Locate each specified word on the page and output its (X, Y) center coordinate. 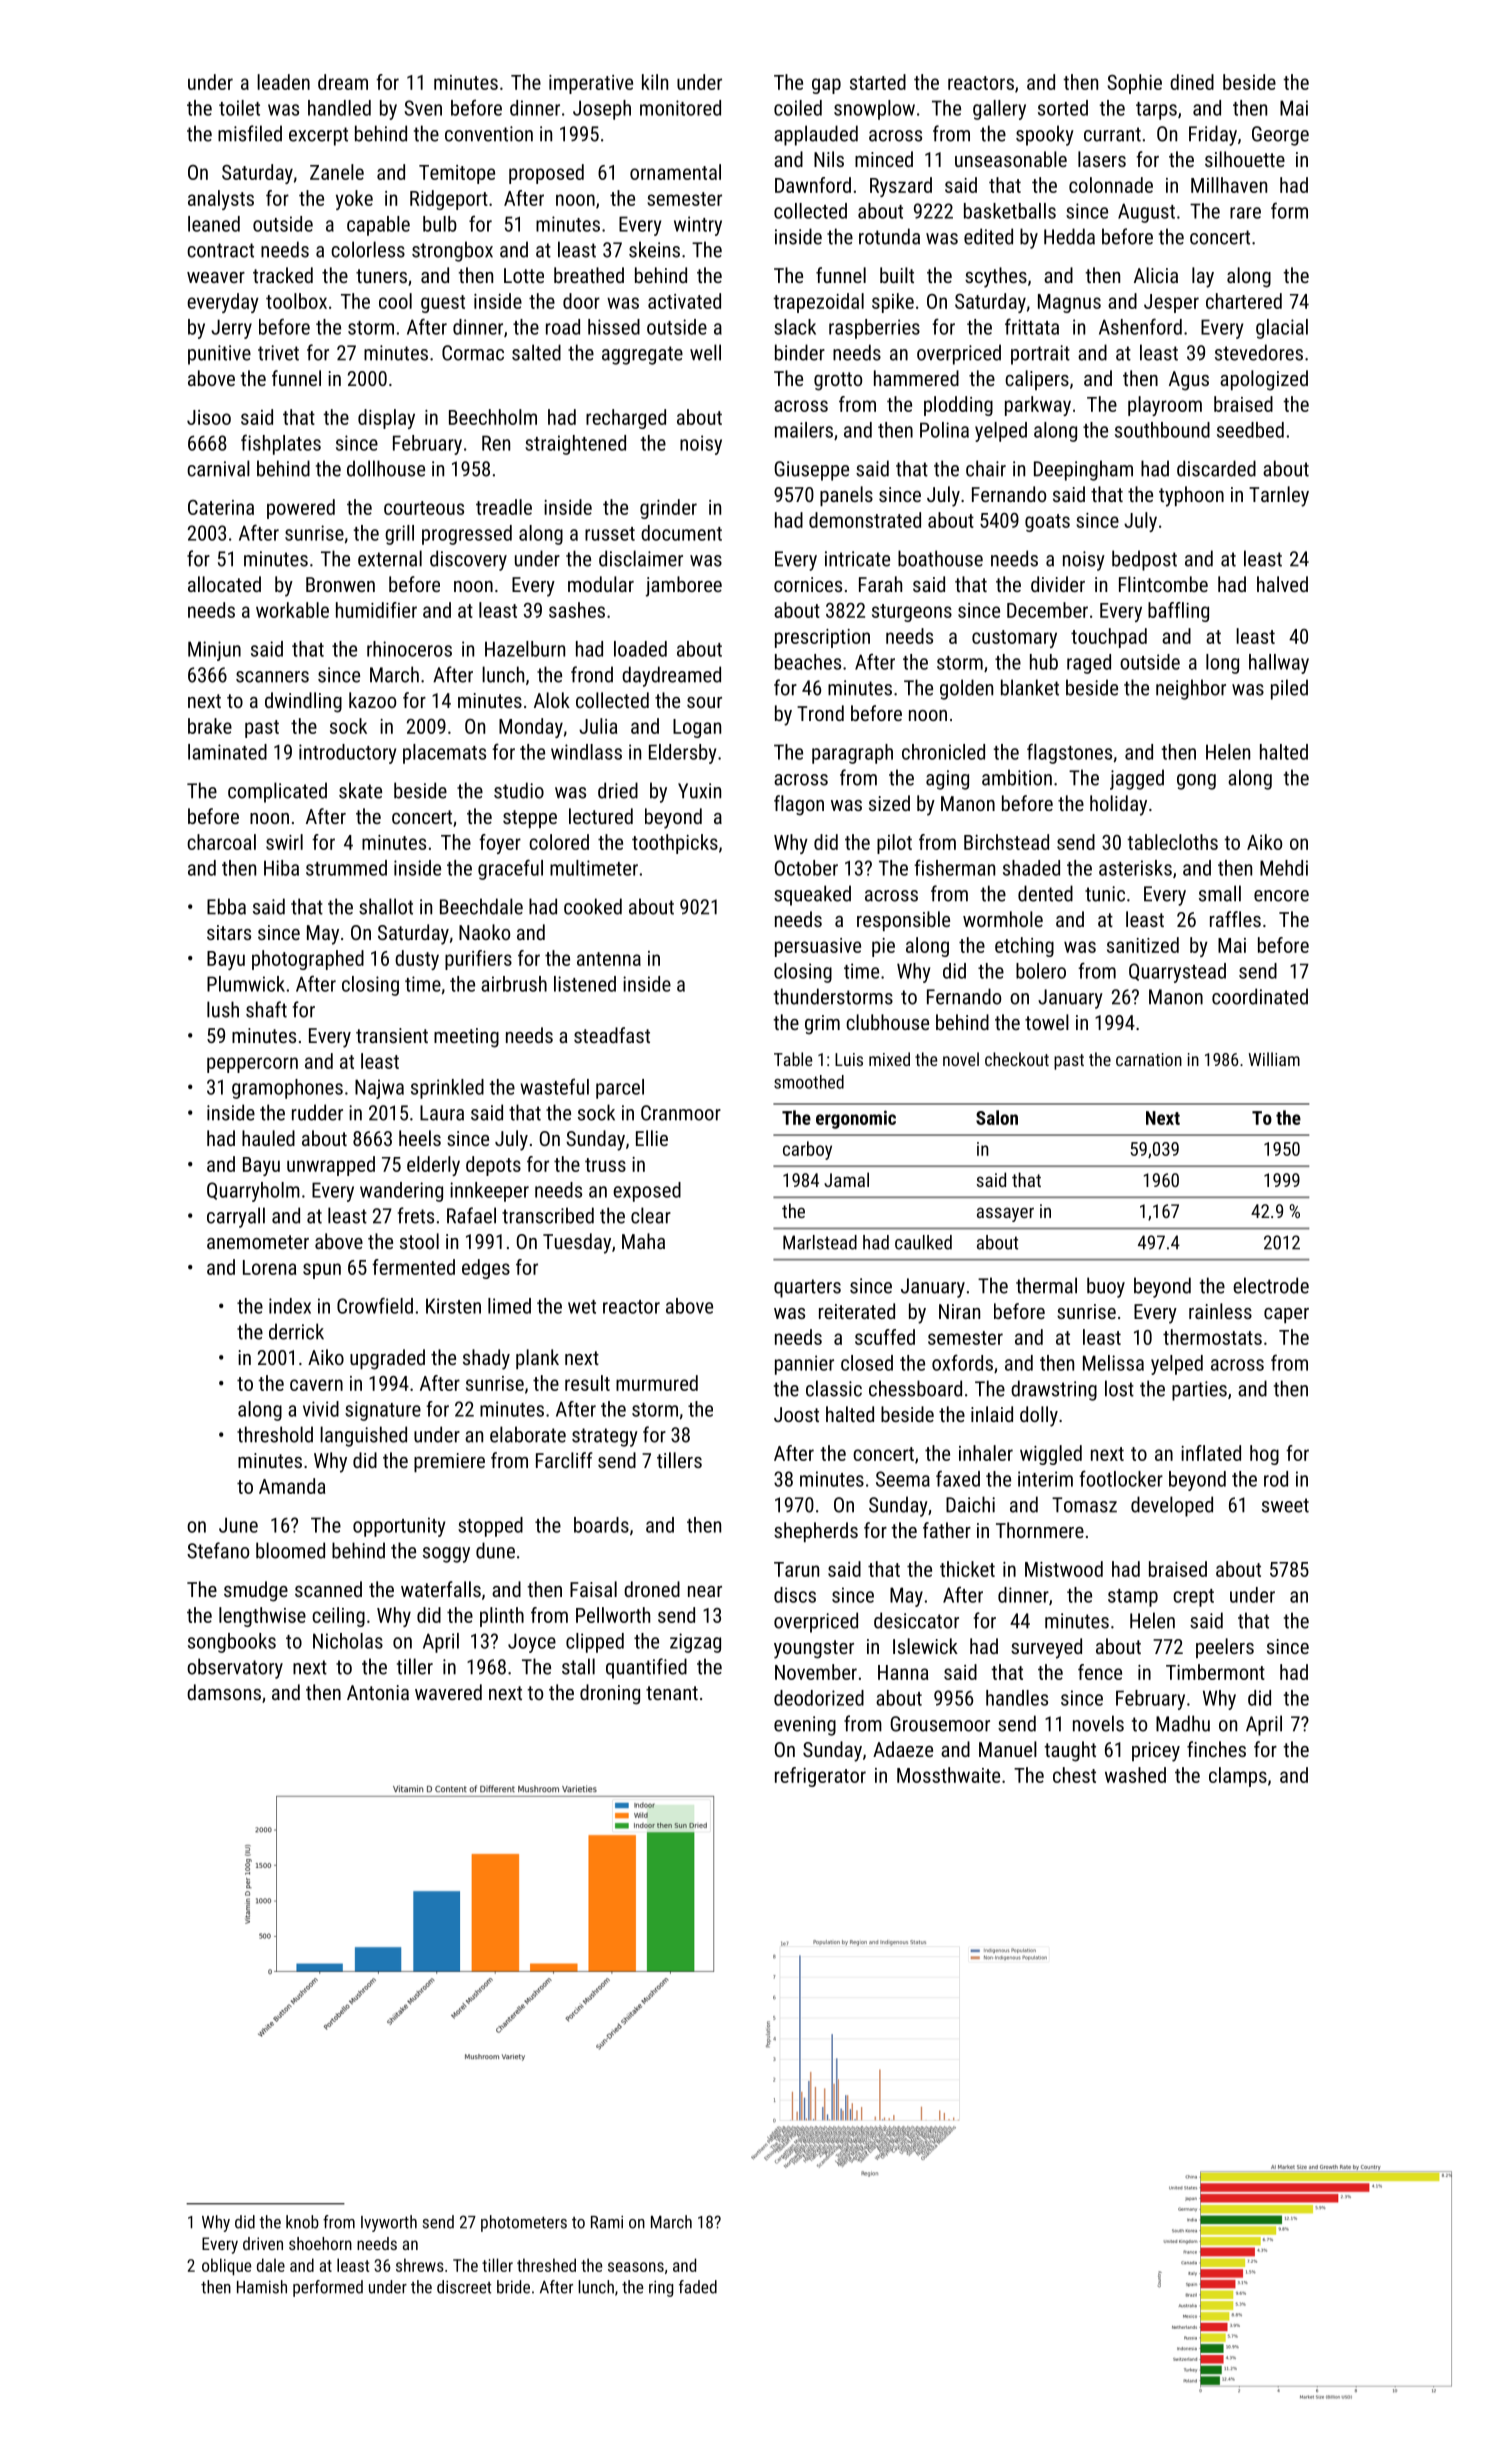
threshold (275, 1434)
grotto (838, 381)
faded (698, 2287)
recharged (626, 419)
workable (292, 610)
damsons (224, 1692)
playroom (1165, 406)
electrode (1271, 1285)
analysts (221, 200)
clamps (1238, 1777)
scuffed (885, 1337)
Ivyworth (389, 2223)
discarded (1216, 468)
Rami (607, 2222)
